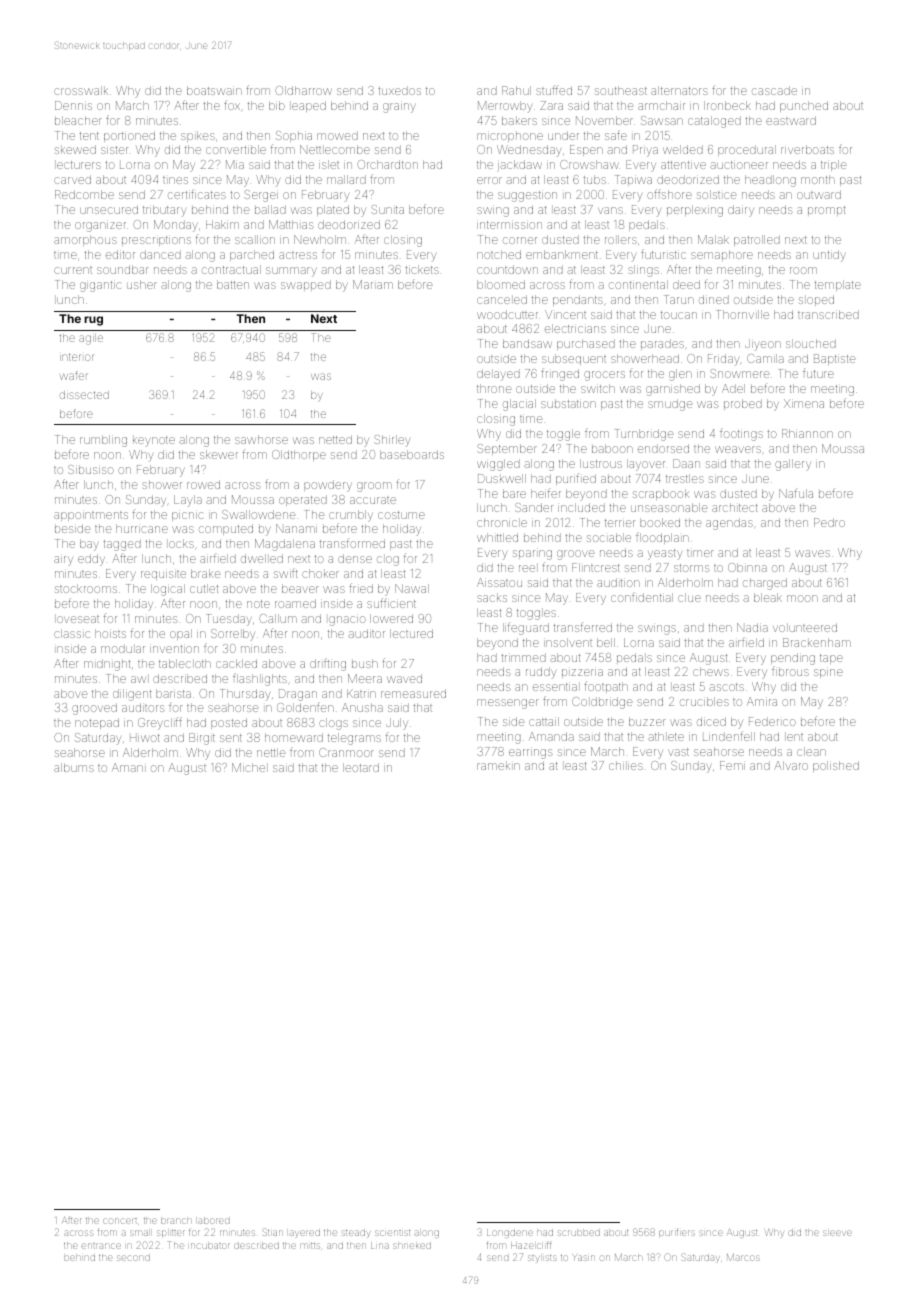  Describe the element at coordinates (743, 1257) in the document. I see `Marcos` at that location.
